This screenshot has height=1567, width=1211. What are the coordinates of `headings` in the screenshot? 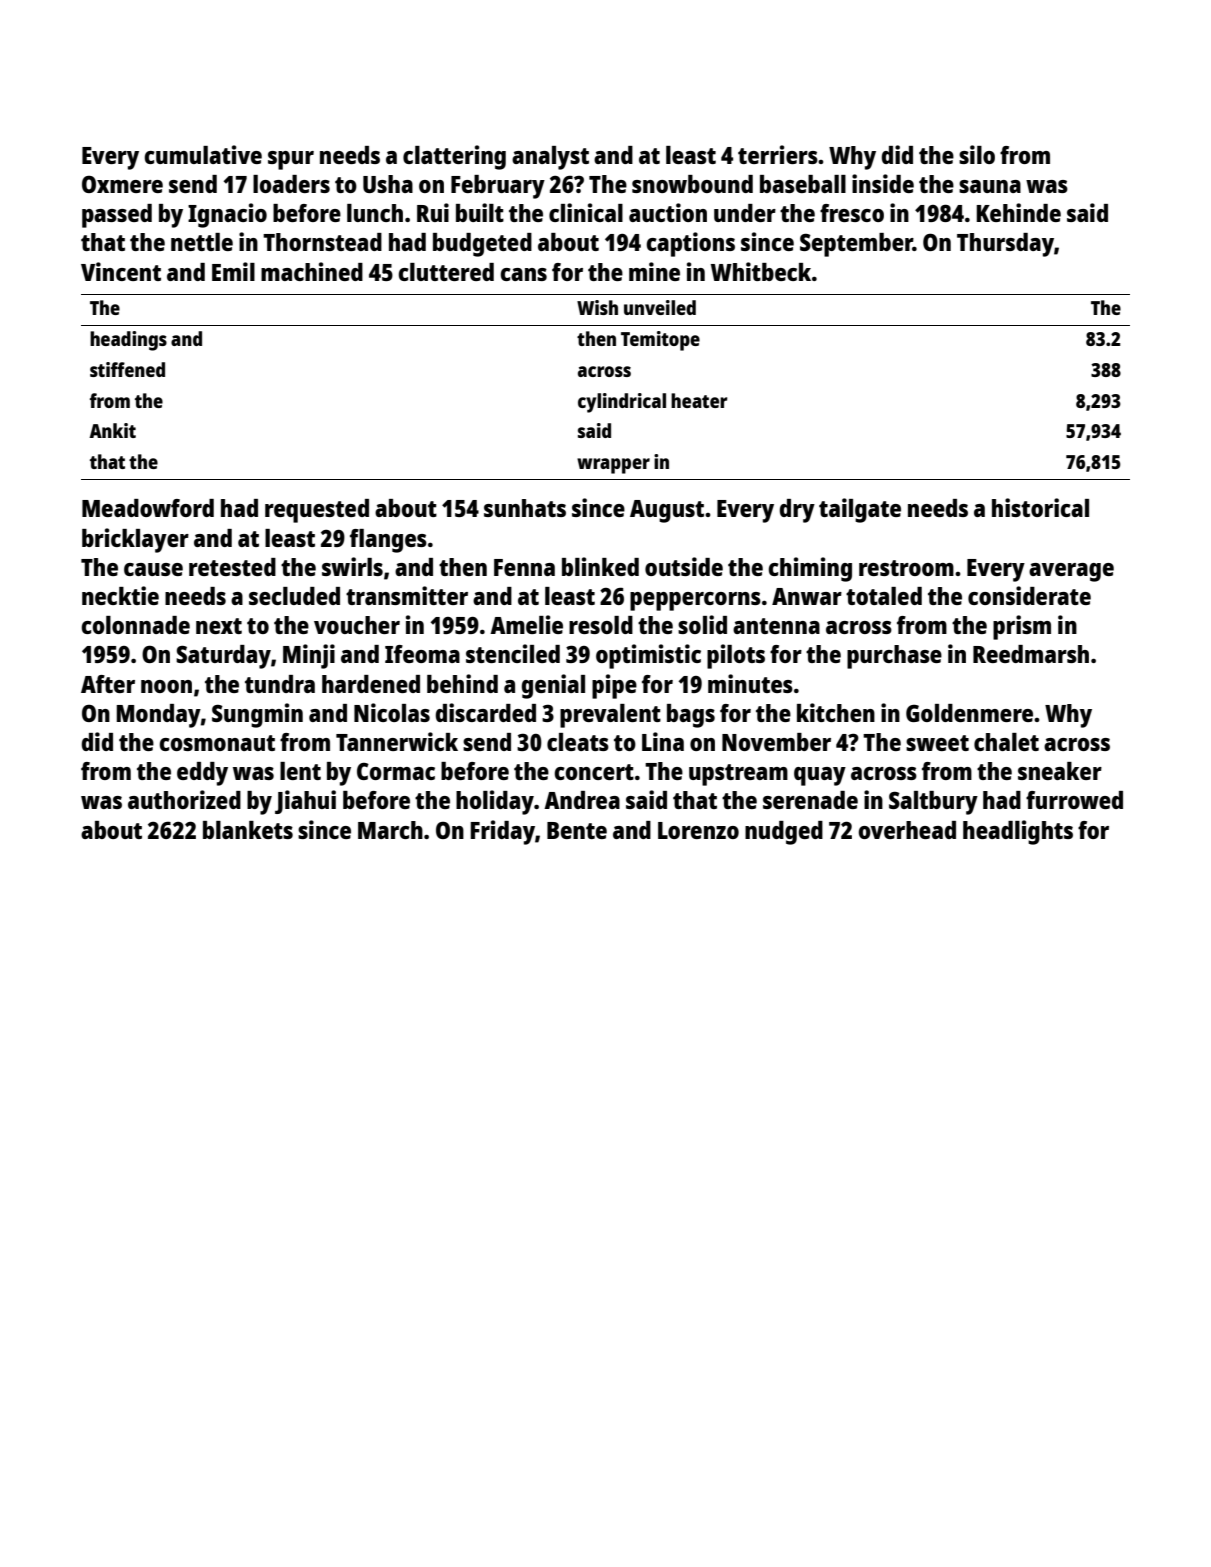 It's located at (128, 341).
